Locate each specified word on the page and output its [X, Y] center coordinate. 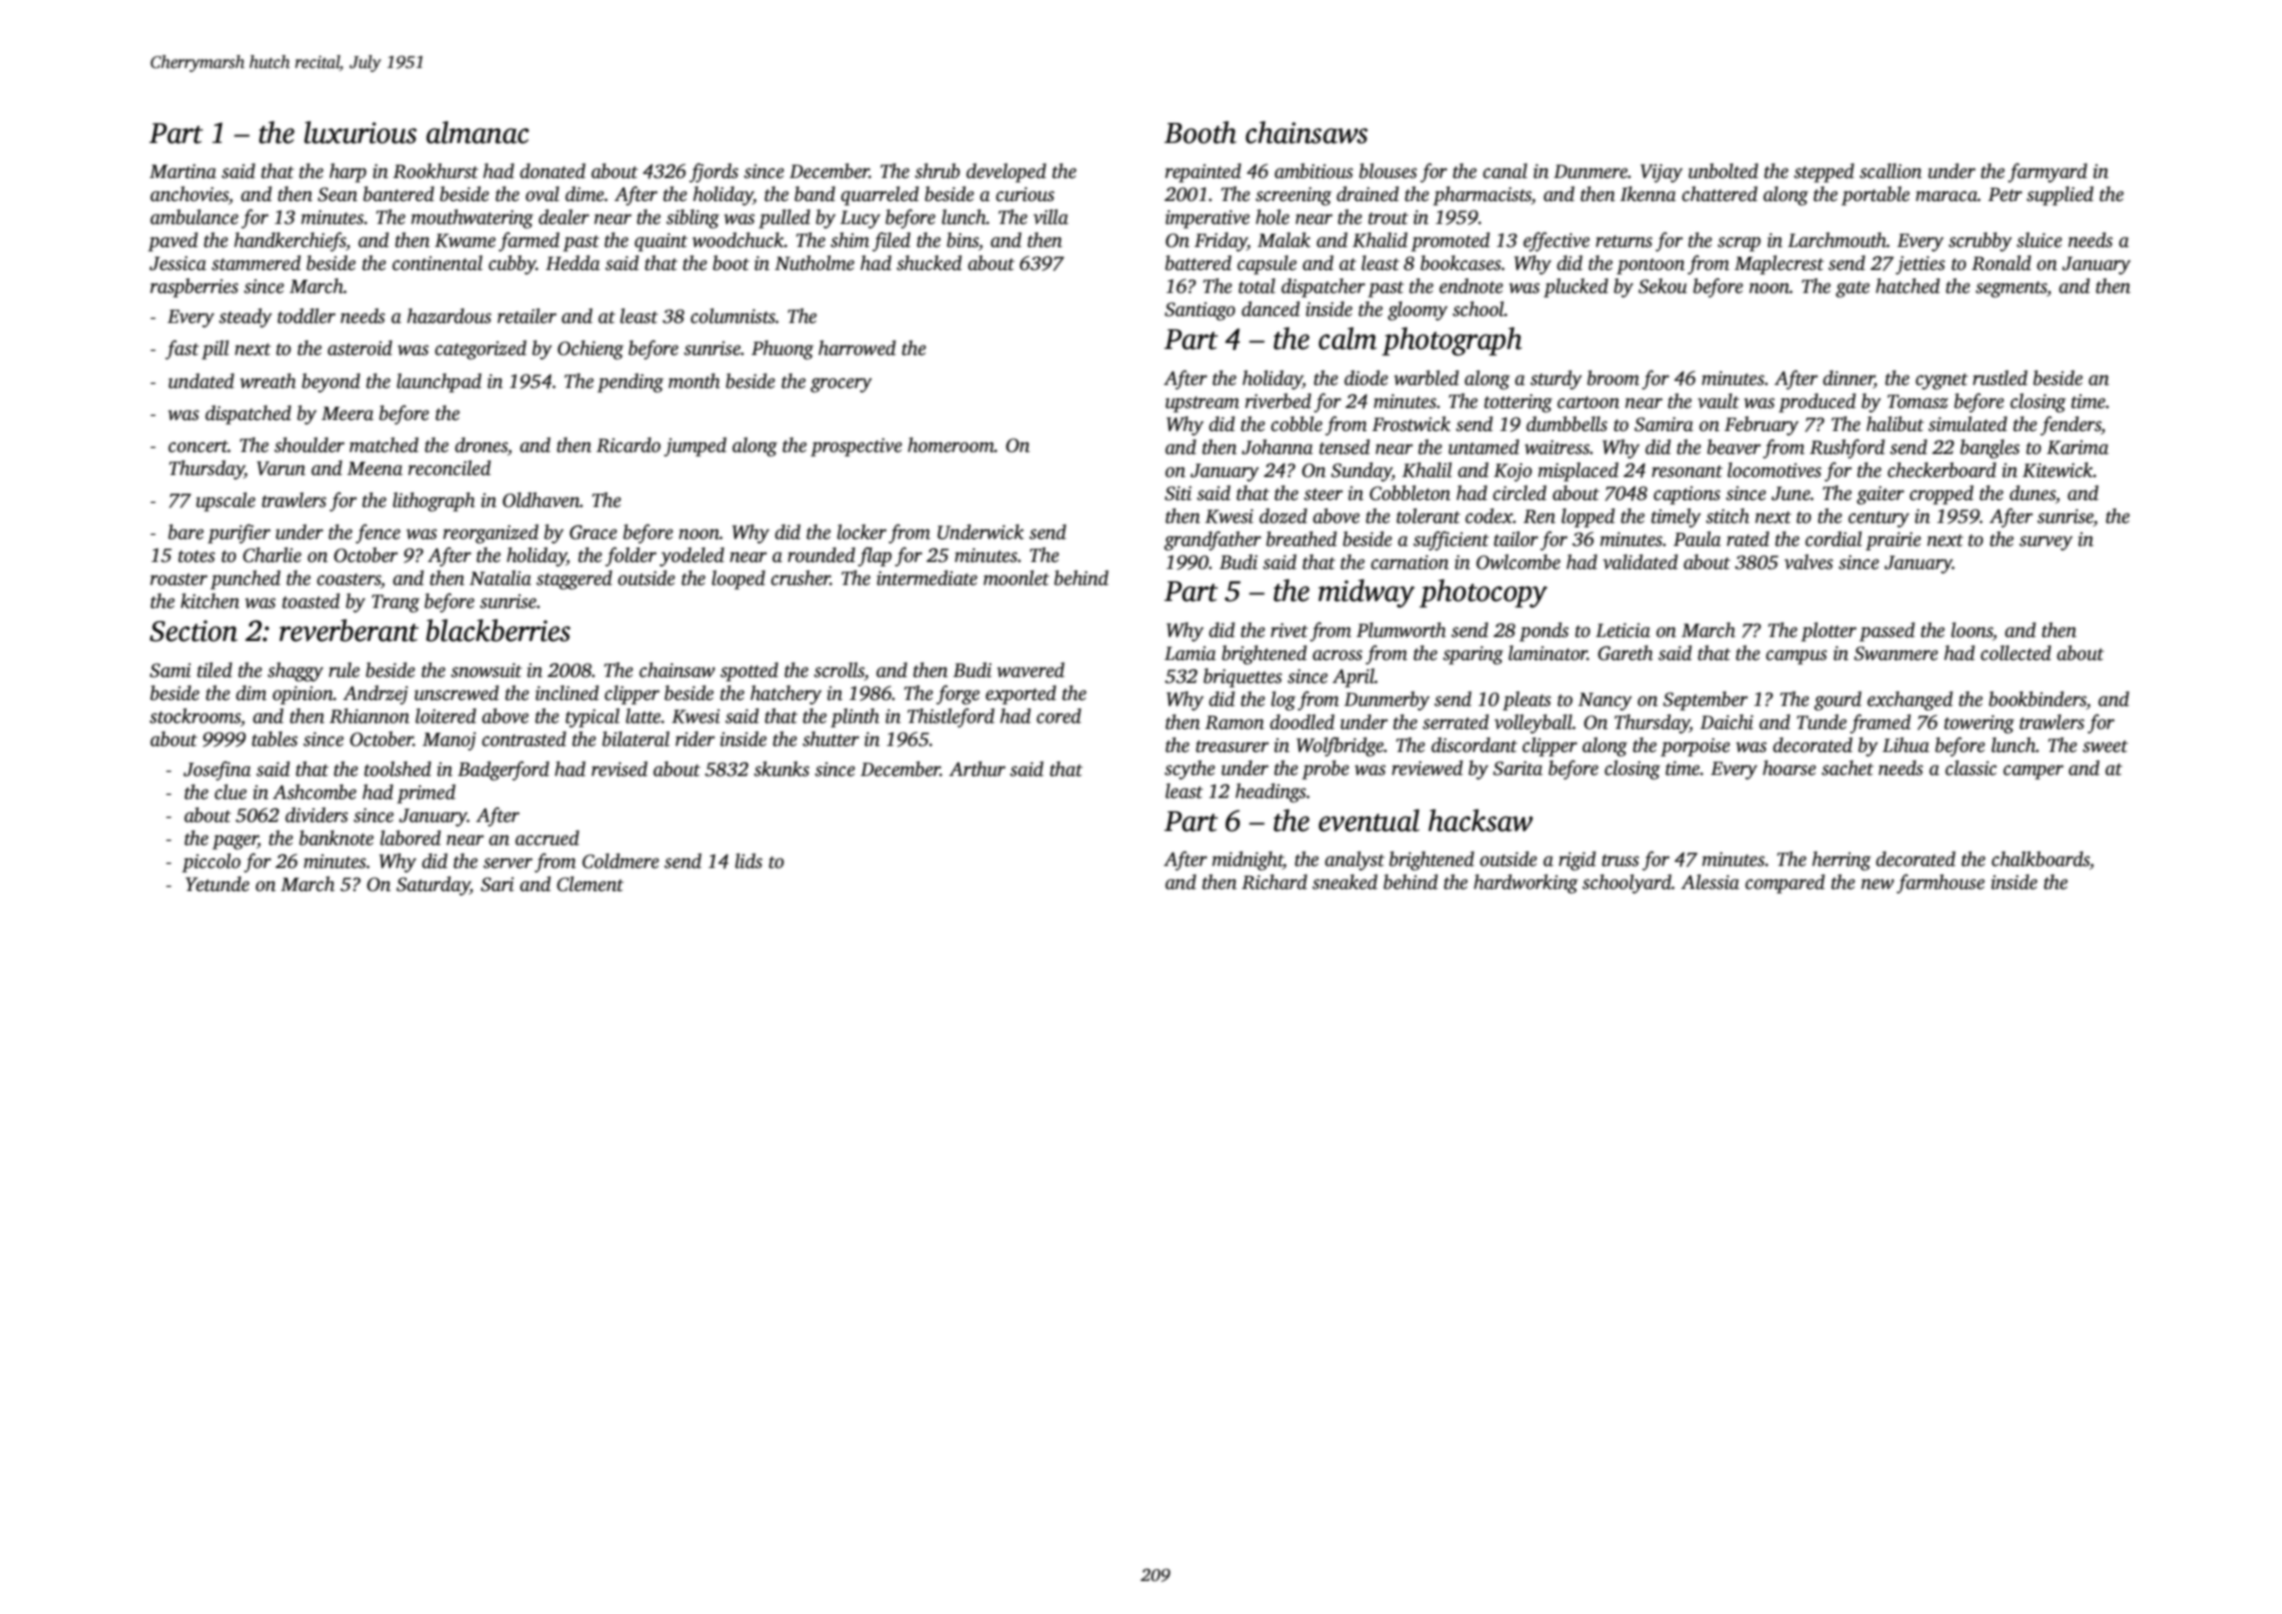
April [1353, 678]
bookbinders [2037, 699]
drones [481, 445]
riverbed [1278, 401]
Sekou [1662, 286]
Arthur [977, 769]
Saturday [433, 886]
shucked [929, 263]
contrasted [524, 739]
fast [182, 350]
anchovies [189, 194]
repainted [1203, 173]
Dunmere [1591, 172]
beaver [1734, 447]
